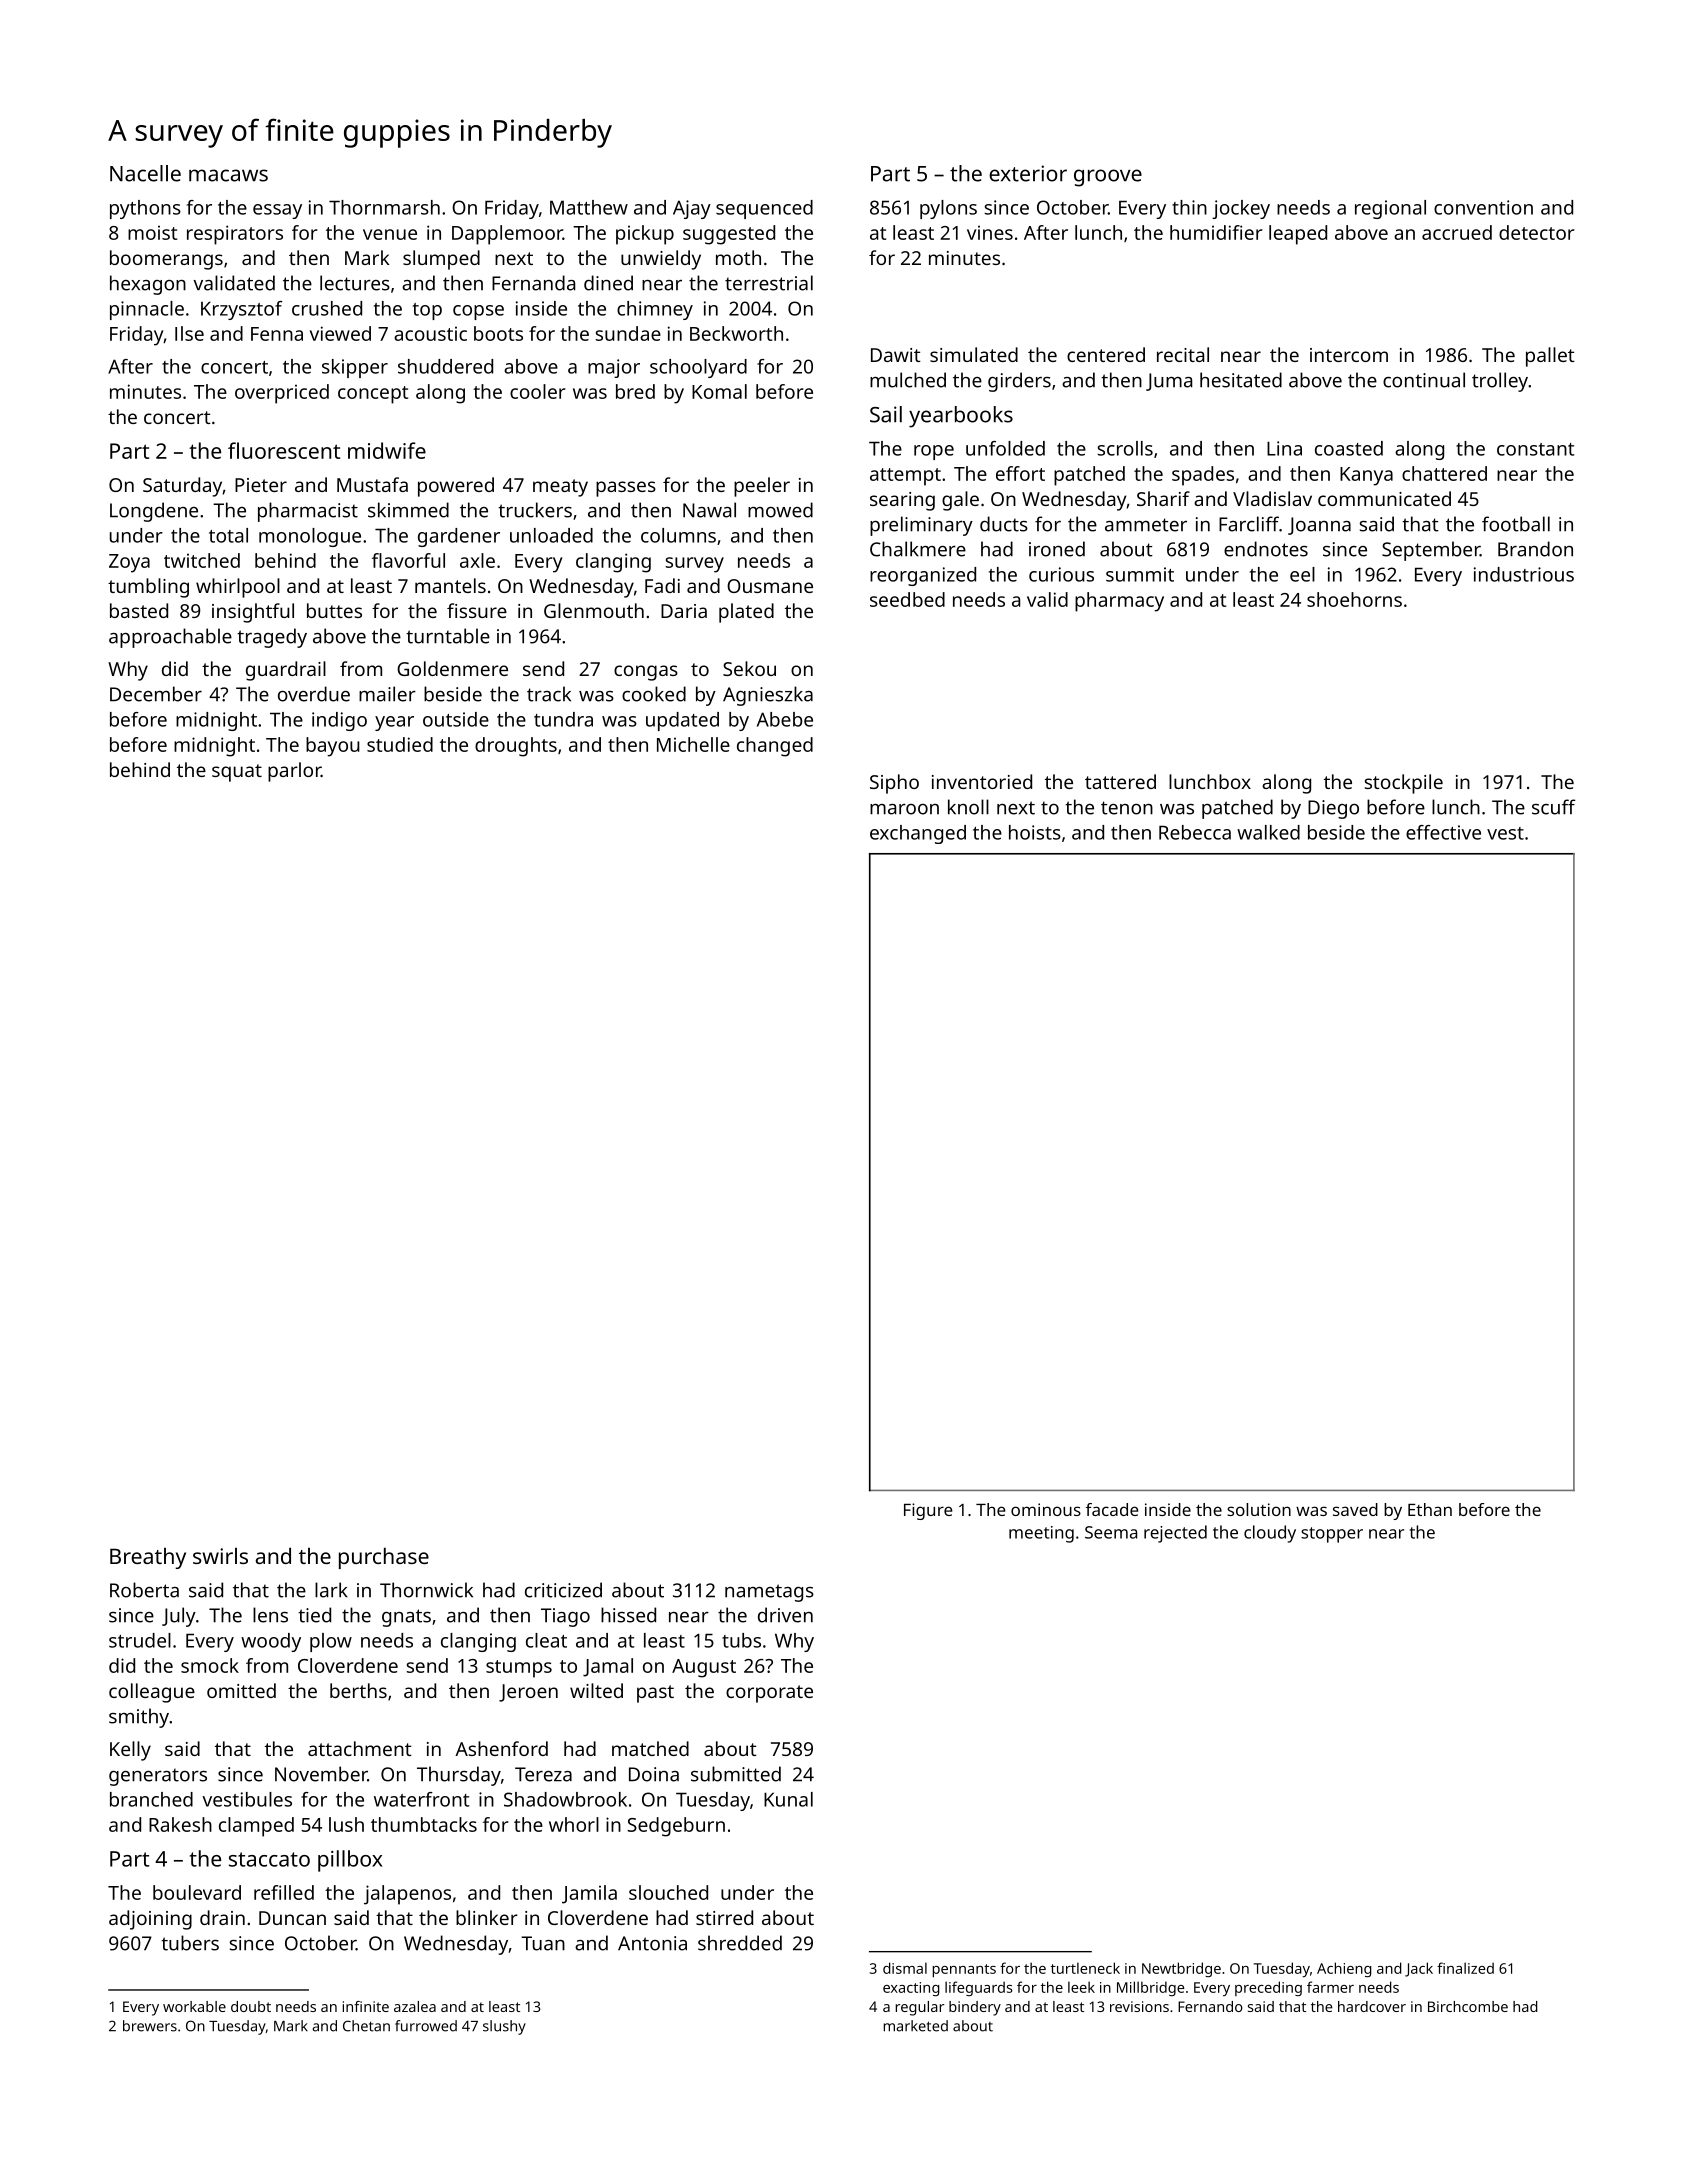 The width and height of the page is (1683, 2178). What do you see at coordinates (1119, 602) in the page?
I see `pharmacy` at bounding box center [1119, 602].
